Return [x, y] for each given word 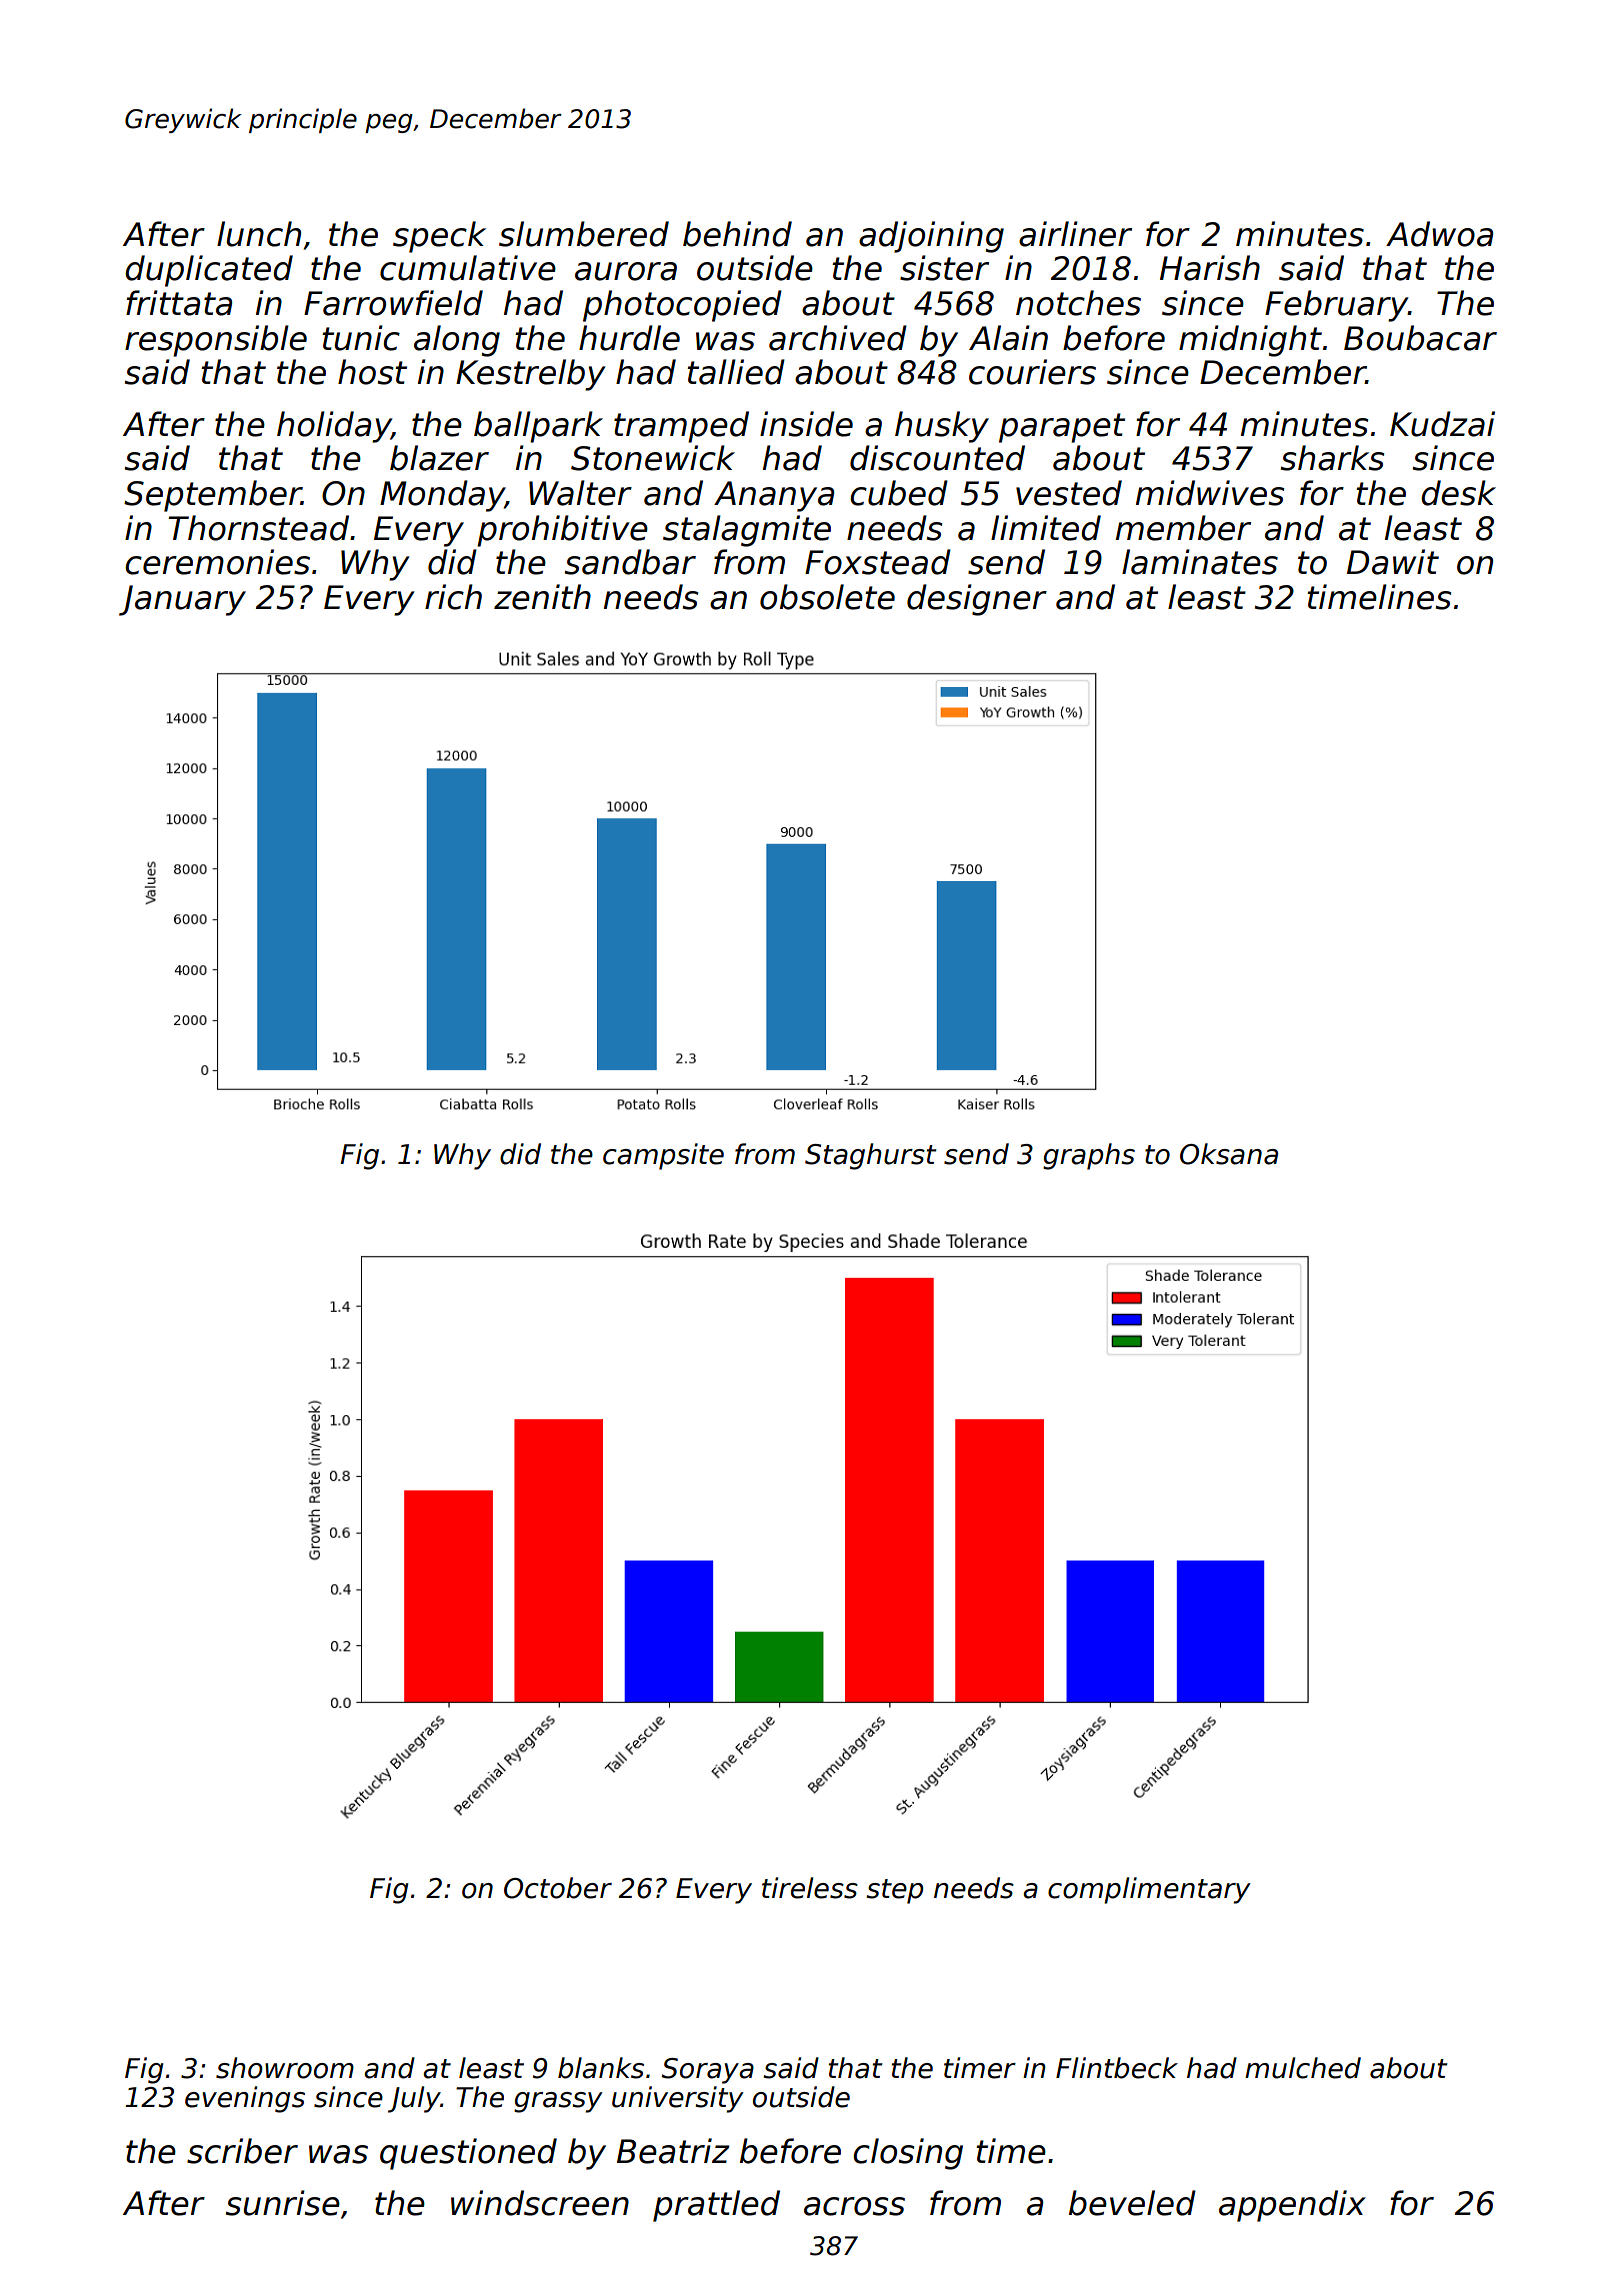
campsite [663, 1156]
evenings [245, 2099]
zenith [542, 597]
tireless [810, 1888]
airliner [1075, 234]
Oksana [1229, 1154]
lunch [259, 234]
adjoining [931, 237]
